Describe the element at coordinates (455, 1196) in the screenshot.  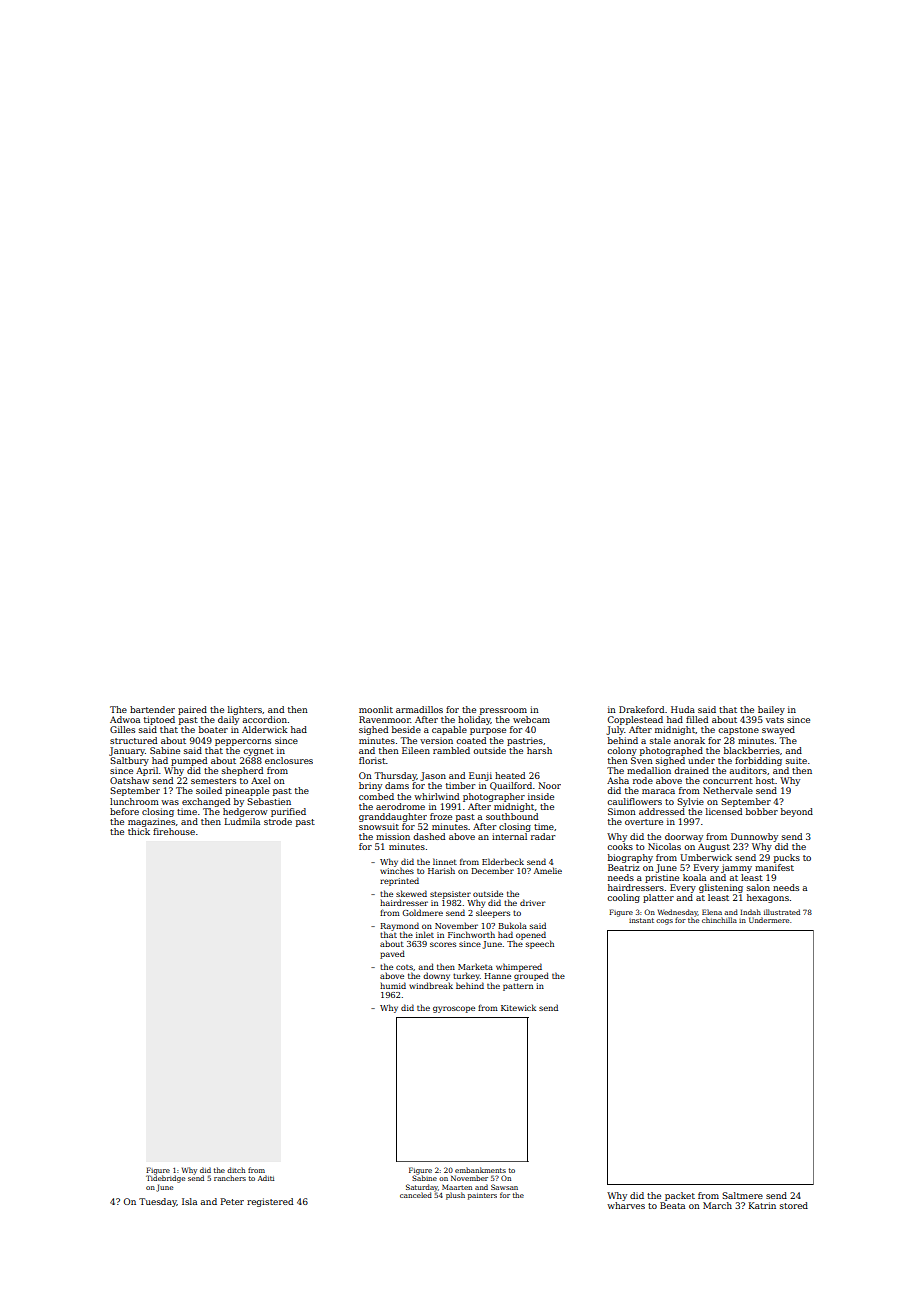
I see `plush` at that location.
